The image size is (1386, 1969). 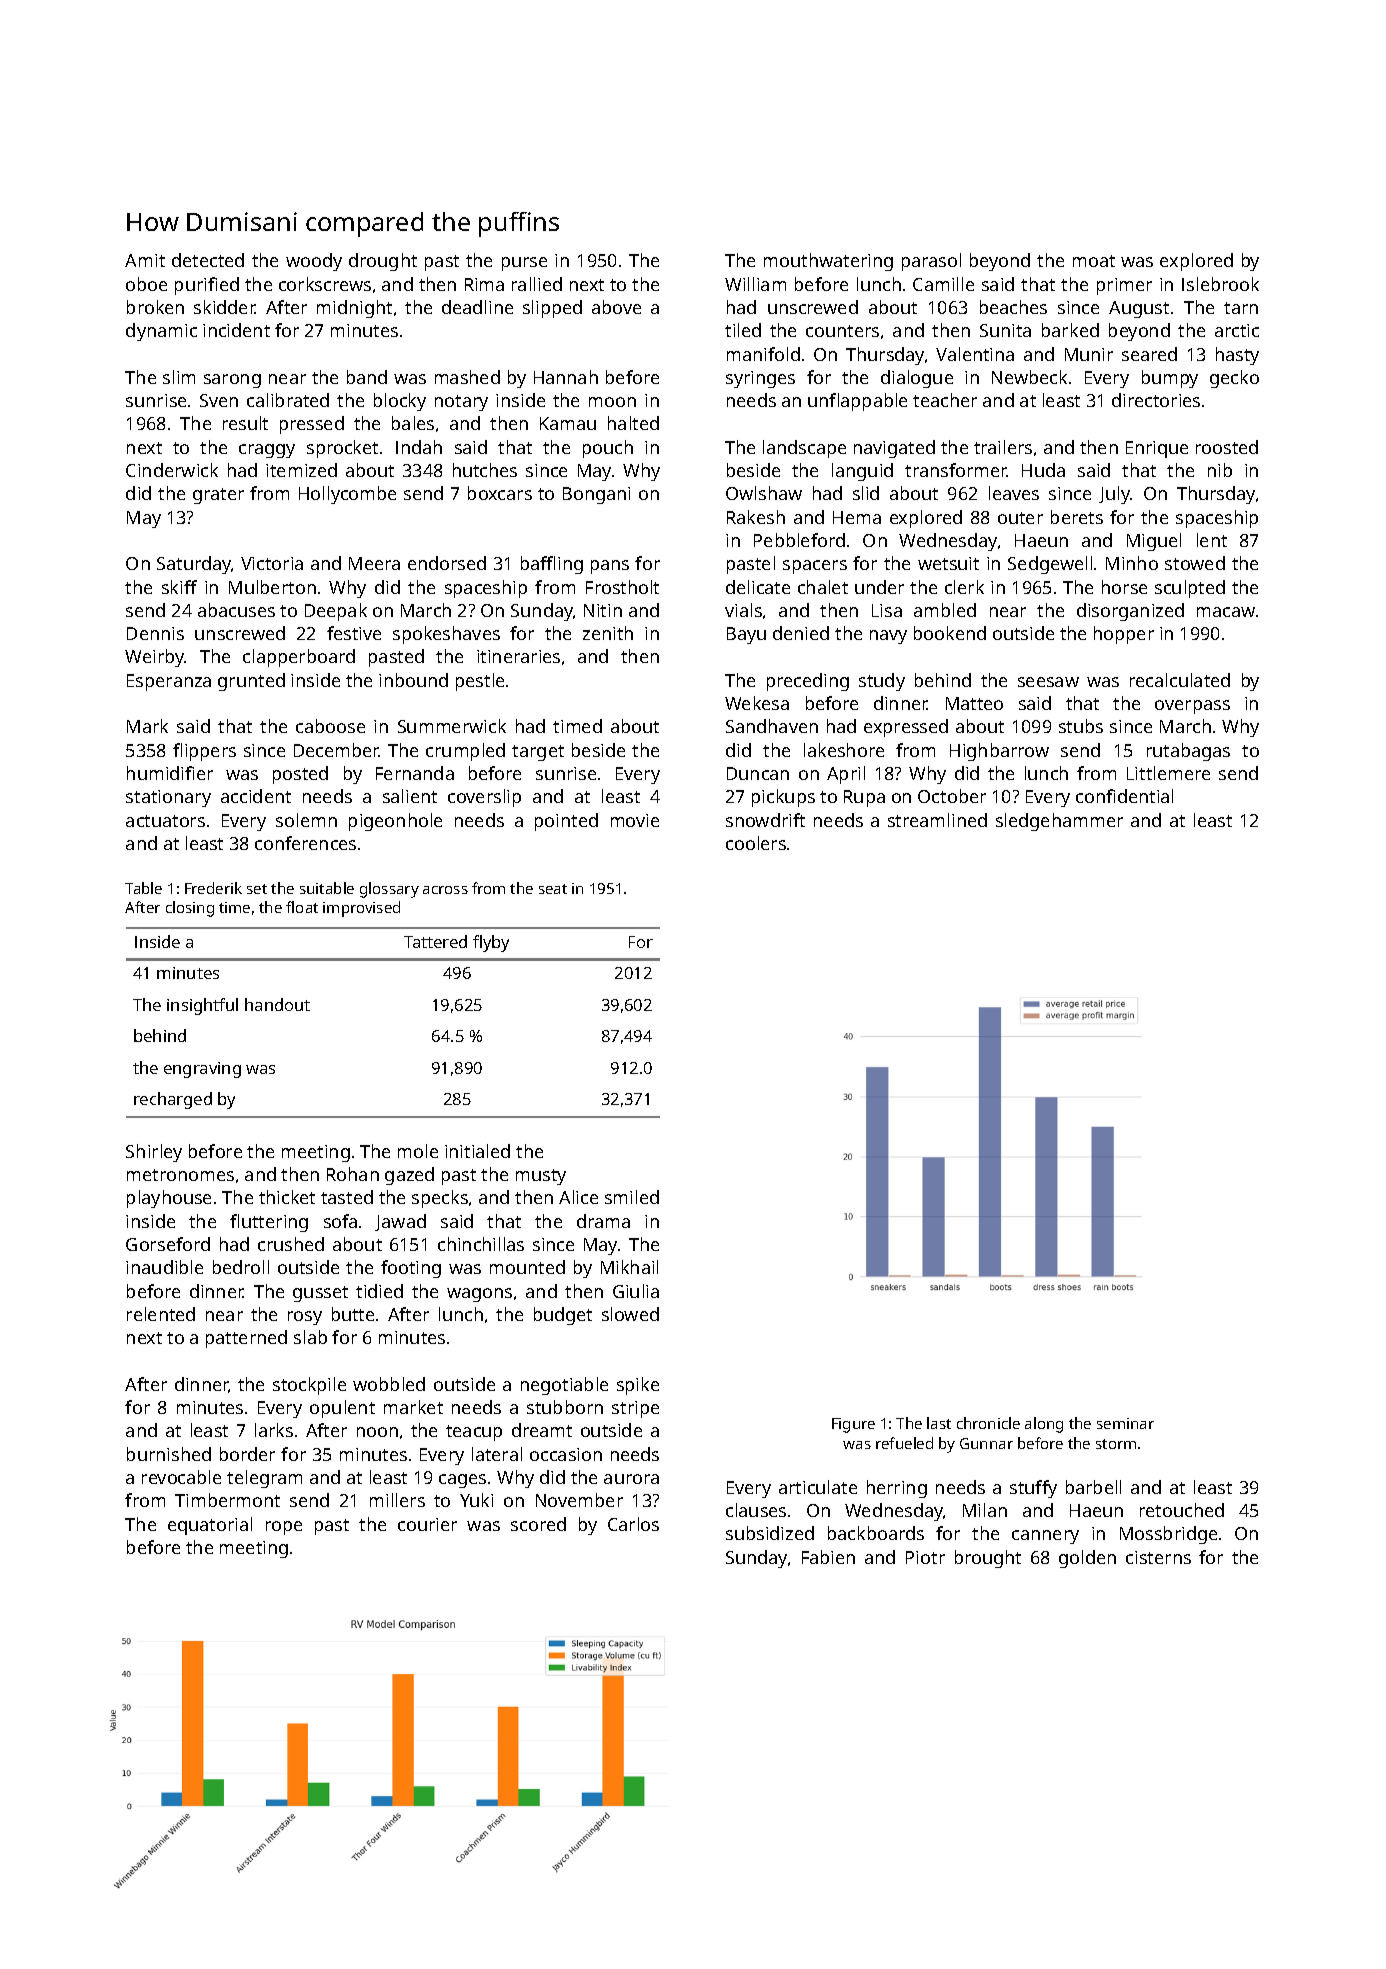 I want to click on Frostholt, so click(x=622, y=587).
